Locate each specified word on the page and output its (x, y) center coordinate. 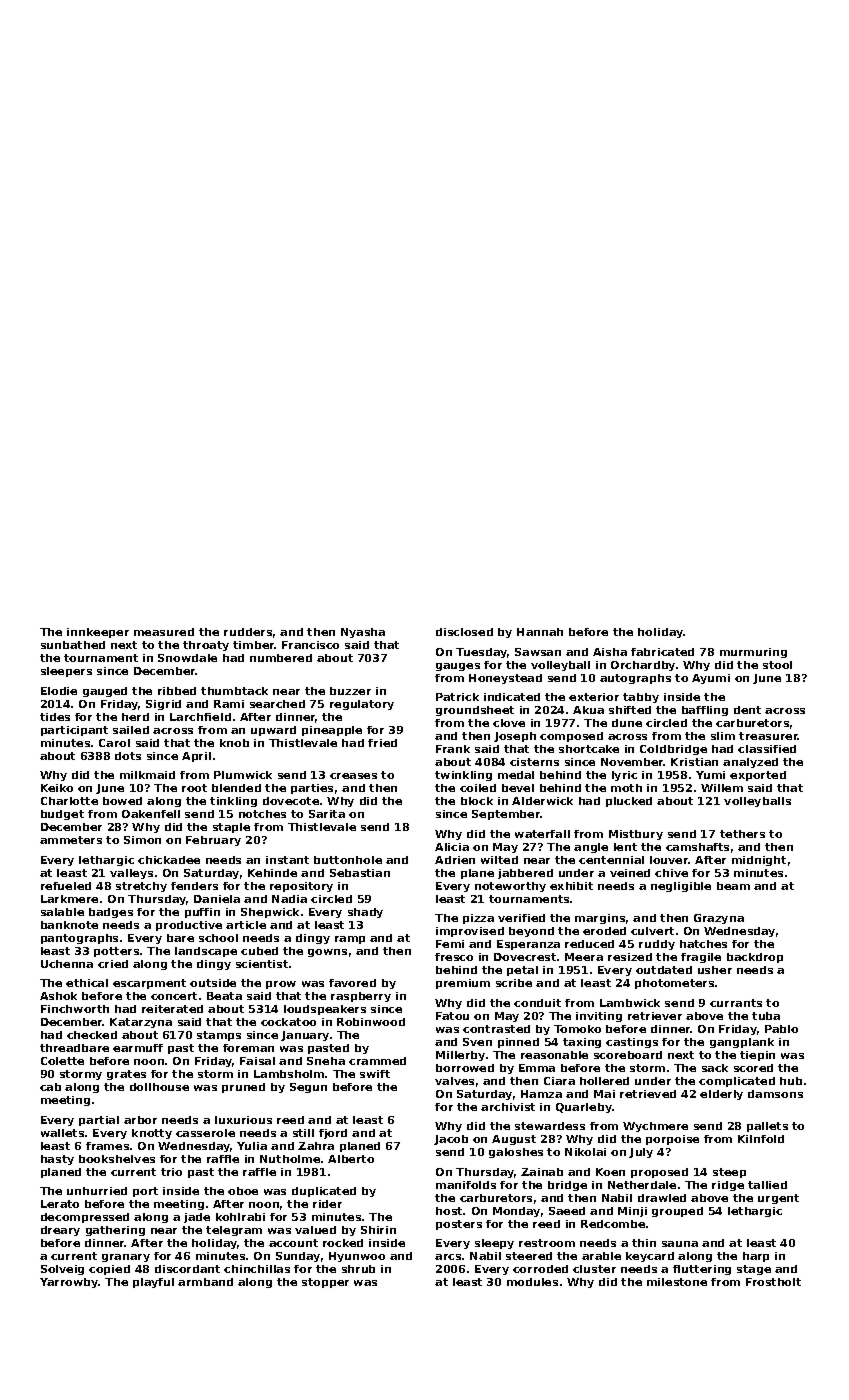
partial (99, 1121)
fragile (701, 958)
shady (365, 913)
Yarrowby (69, 1283)
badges (111, 913)
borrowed (465, 1068)
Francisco (310, 645)
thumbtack (234, 691)
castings (632, 1043)
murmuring (753, 653)
